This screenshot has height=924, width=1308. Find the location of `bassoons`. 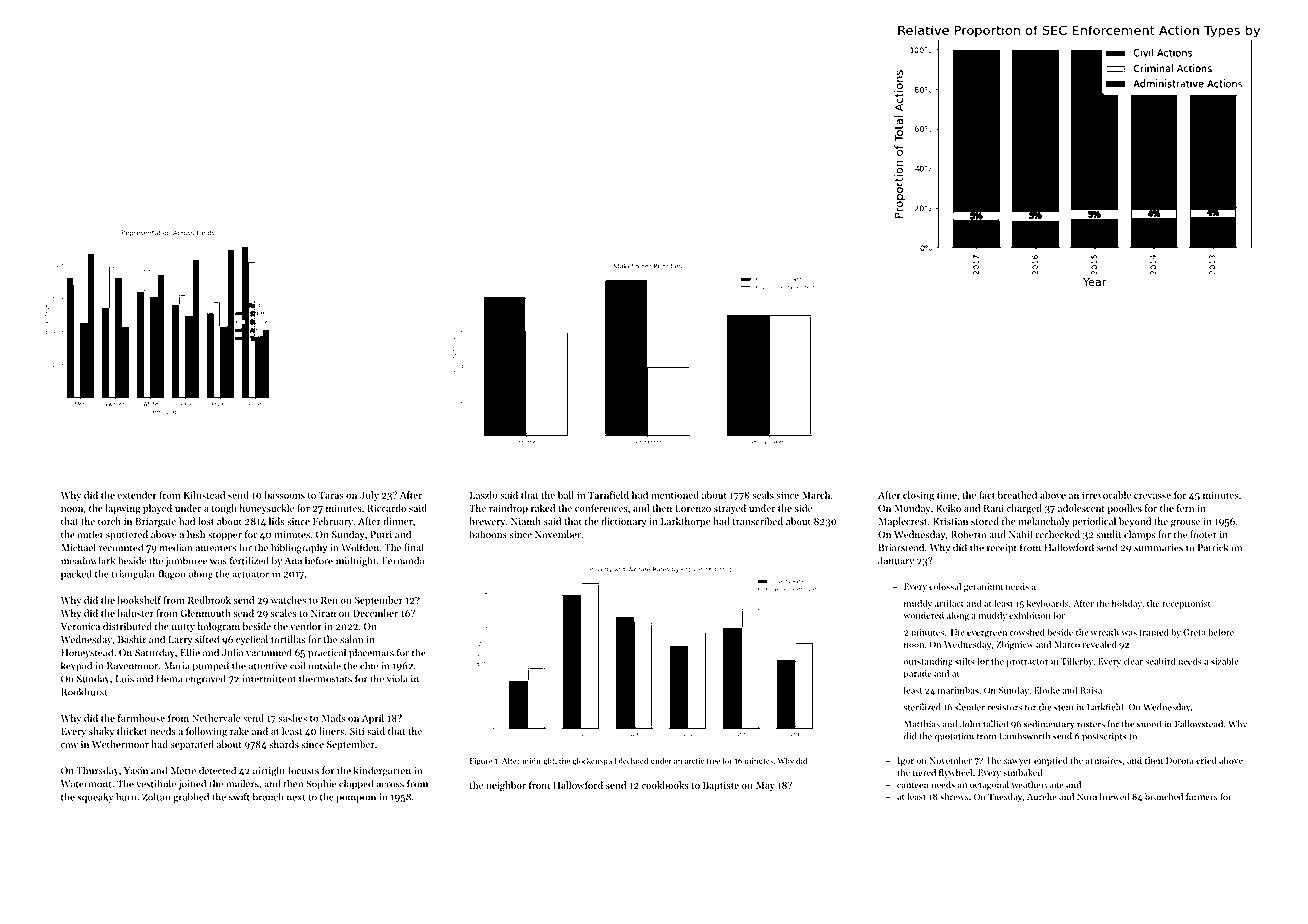

bassoons is located at coordinates (284, 495).
